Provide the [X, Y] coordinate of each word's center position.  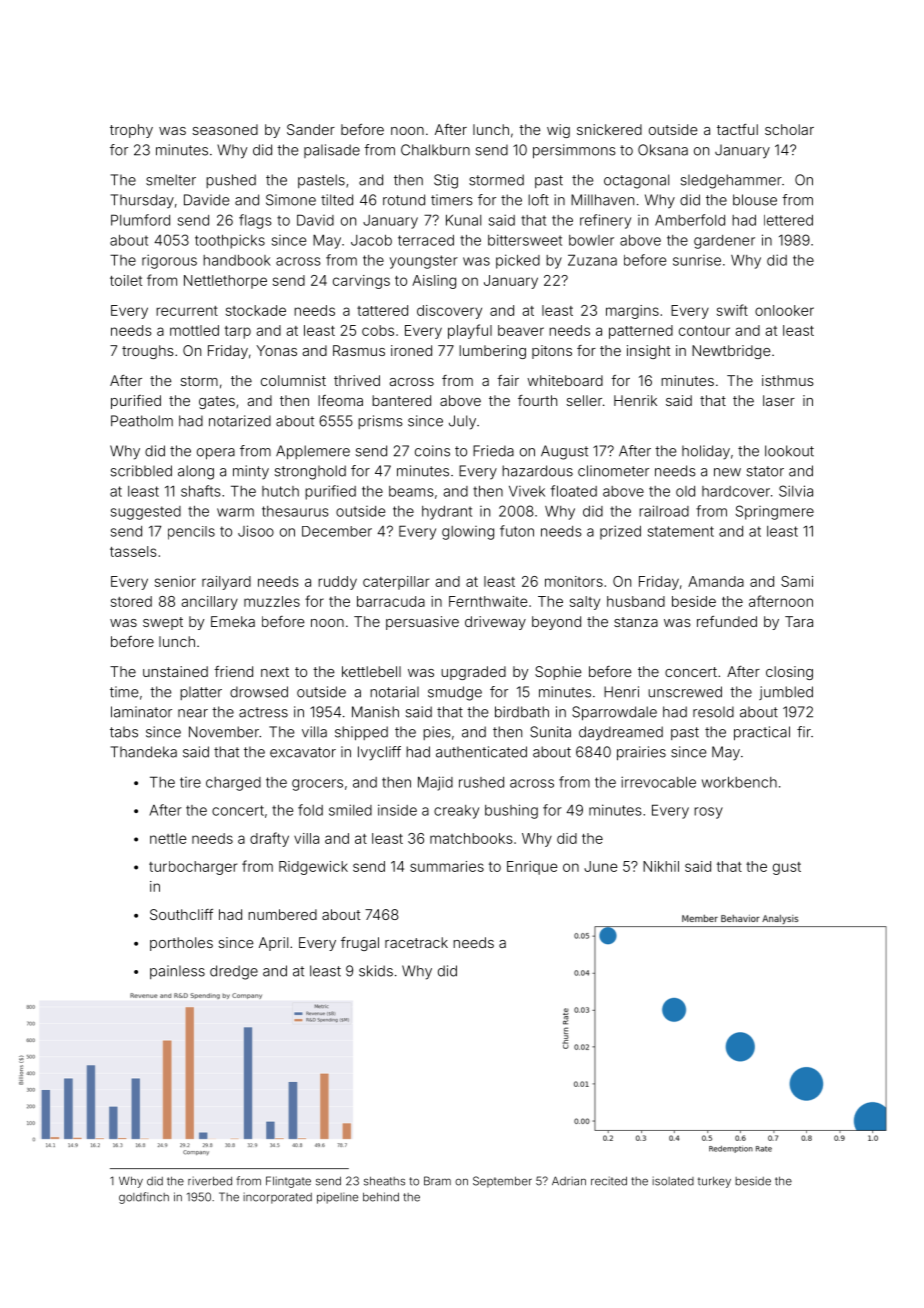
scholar [789, 129]
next [275, 672]
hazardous [537, 471]
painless [177, 972]
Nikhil [661, 866]
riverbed [210, 1181]
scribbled [141, 471]
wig [558, 131]
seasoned [225, 129]
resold [713, 712]
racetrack [416, 942]
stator [765, 471]
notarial [394, 692]
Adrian [569, 1181]
